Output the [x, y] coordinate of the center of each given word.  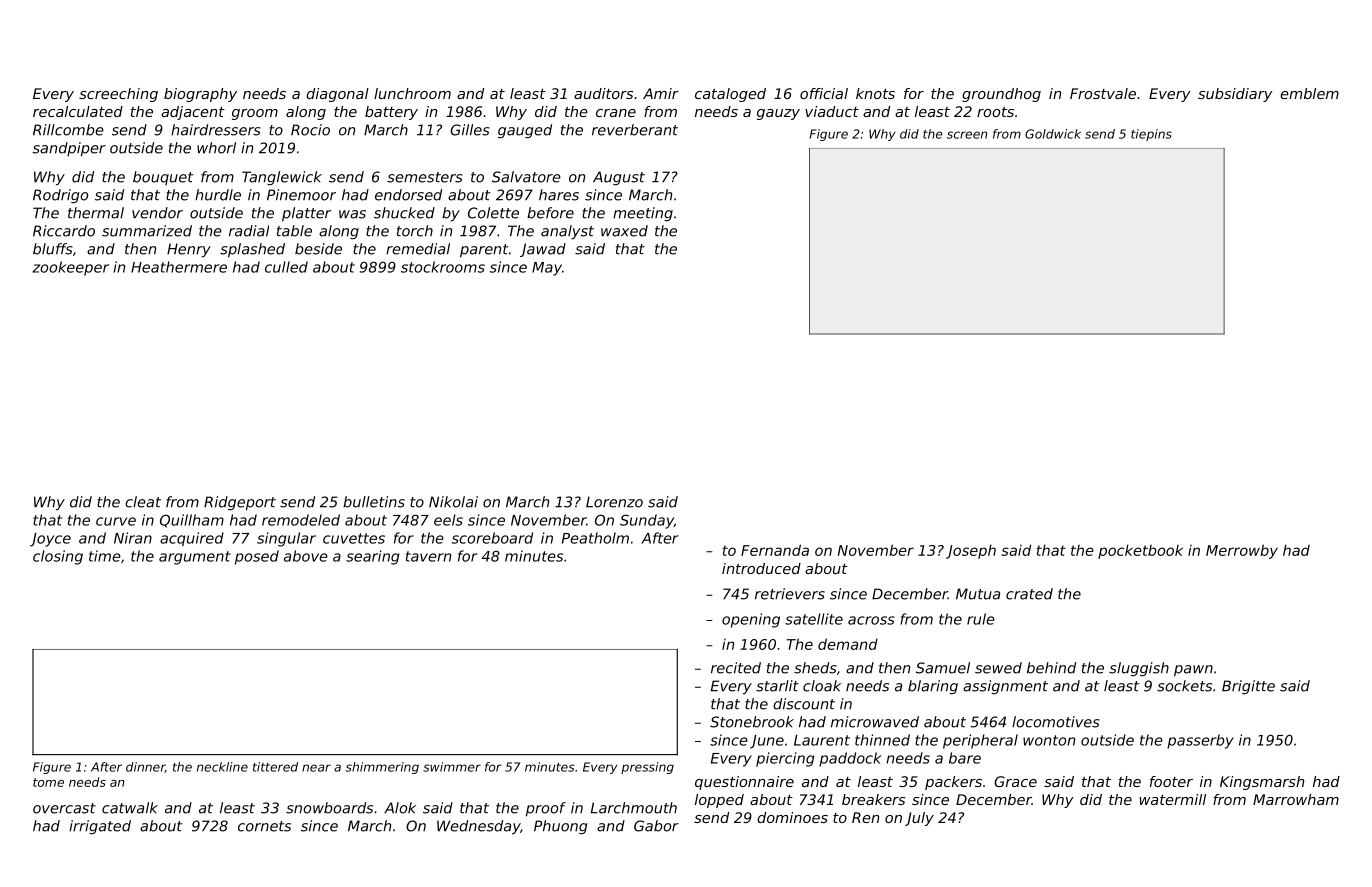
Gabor [656, 826]
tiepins [1151, 135]
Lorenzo [614, 502]
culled [286, 267]
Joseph [971, 551]
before [550, 213]
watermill [1173, 799]
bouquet [163, 178]
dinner [145, 767]
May [547, 269]
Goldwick [1053, 134]
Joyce [50, 540]
